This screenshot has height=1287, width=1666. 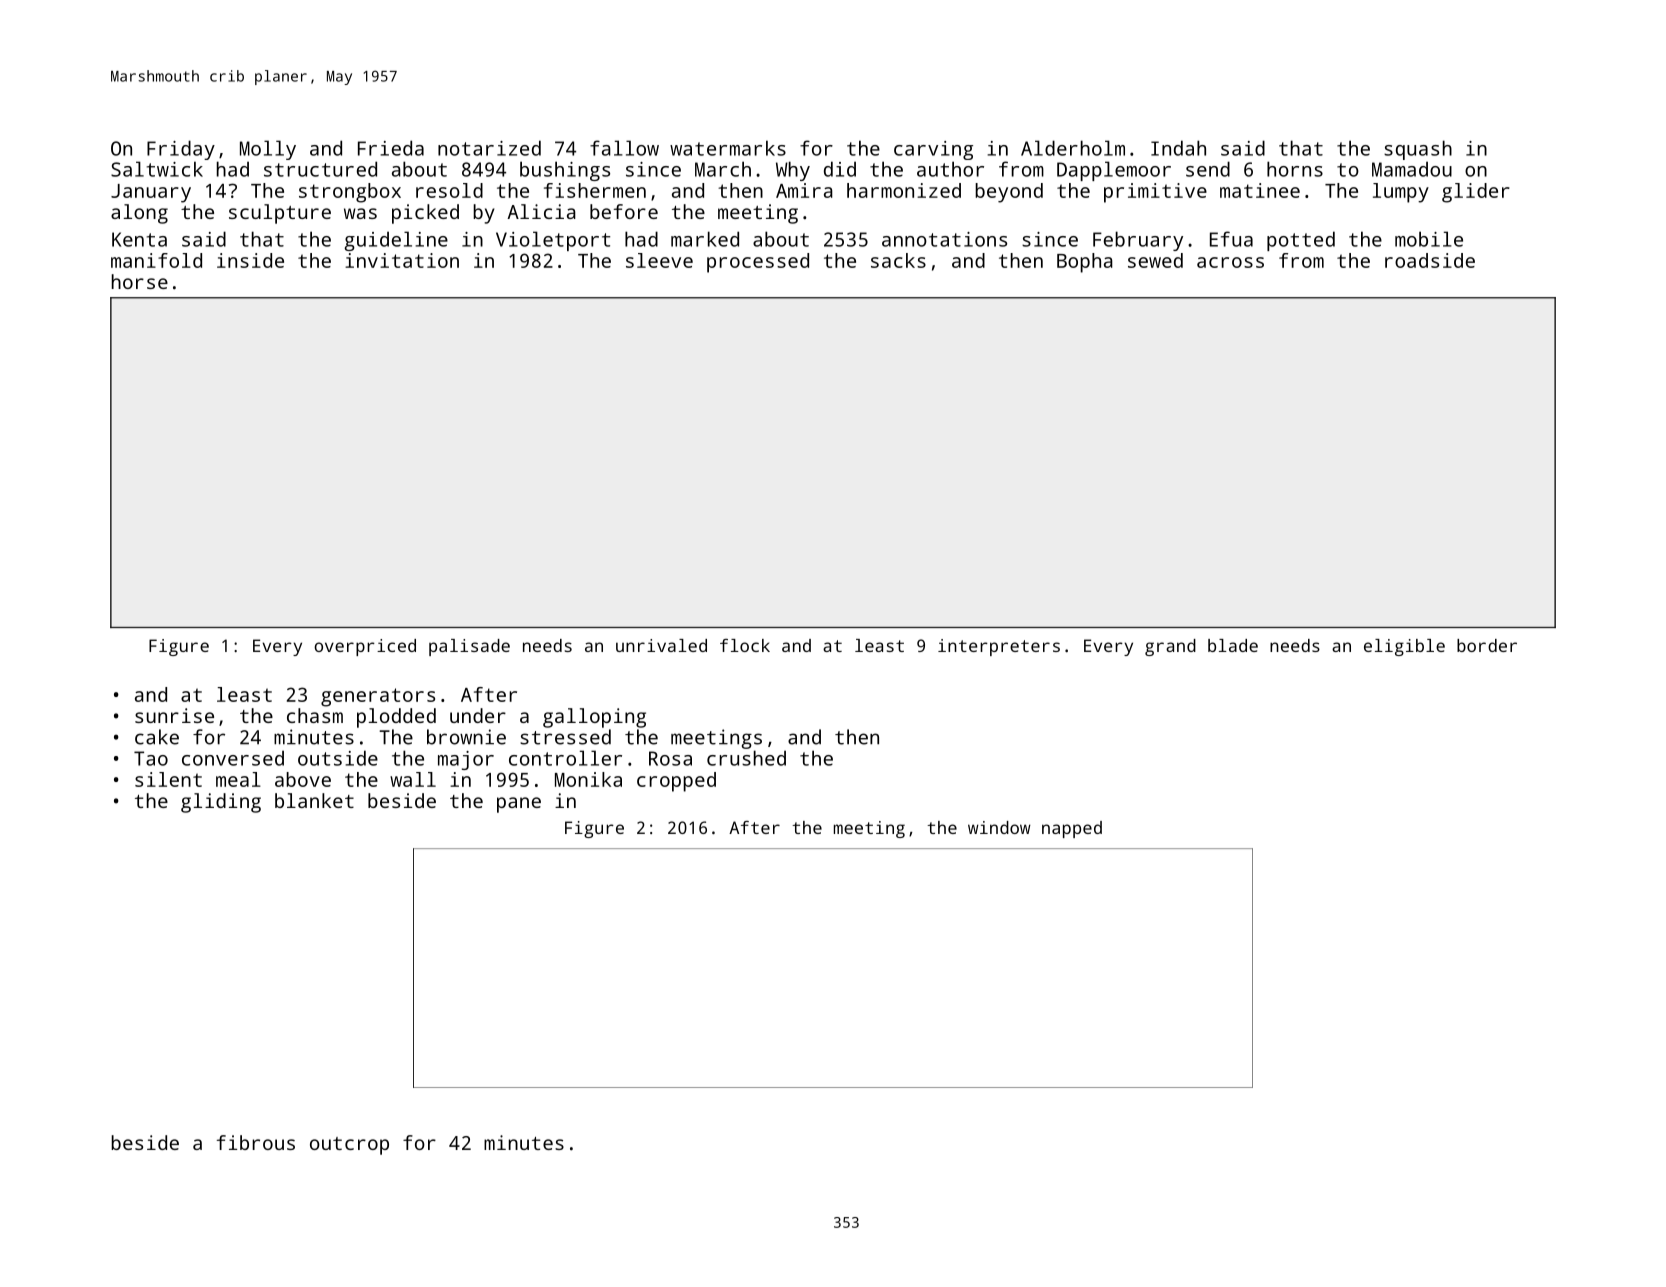 What do you see at coordinates (402, 260) in the screenshot?
I see `invitation` at bounding box center [402, 260].
